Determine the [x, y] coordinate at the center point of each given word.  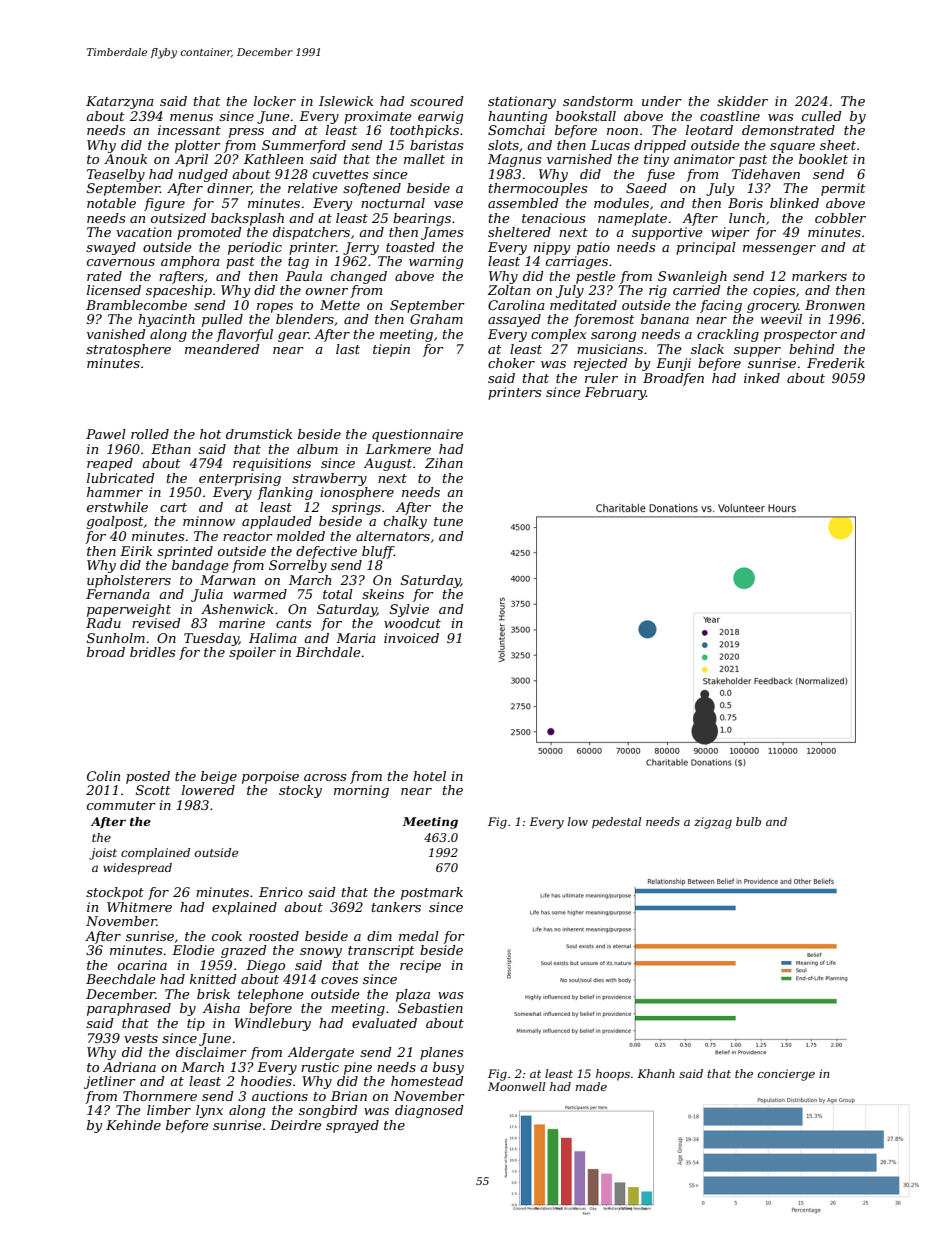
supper [757, 352]
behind [812, 349]
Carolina [516, 305]
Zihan [444, 463]
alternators [393, 536]
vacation [144, 232]
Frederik [836, 363]
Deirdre [296, 1125]
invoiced [411, 638]
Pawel [106, 434]
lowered [208, 790]
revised [156, 623]
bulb [748, 821]
